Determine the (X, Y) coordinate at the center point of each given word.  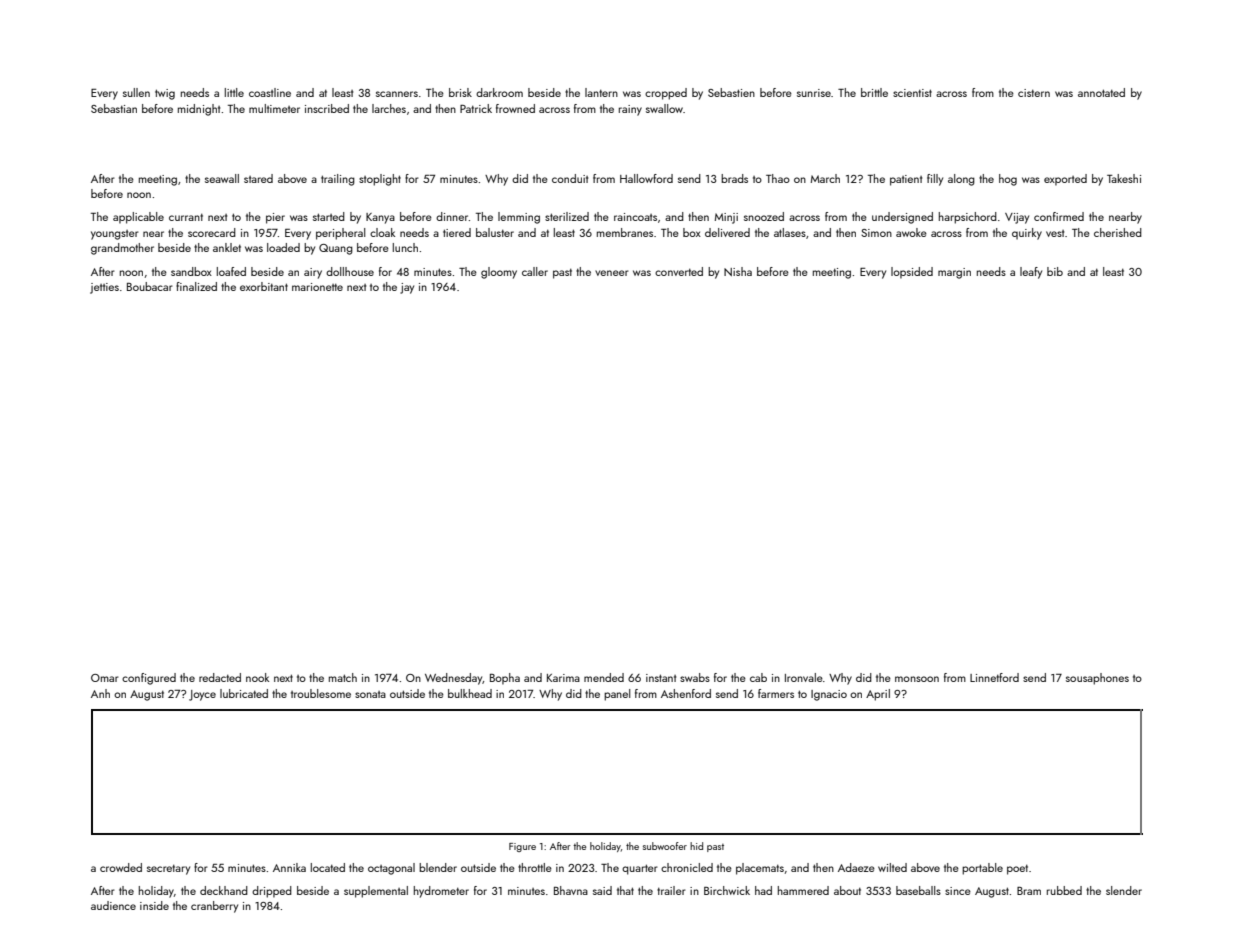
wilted (892, 867)
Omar (105, 678)
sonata (370, 694)
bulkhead (470, 693)
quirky (1027, 234)
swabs (695, 677)
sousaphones (1097, 679)
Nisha (738, 271)
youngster (115, 235)
